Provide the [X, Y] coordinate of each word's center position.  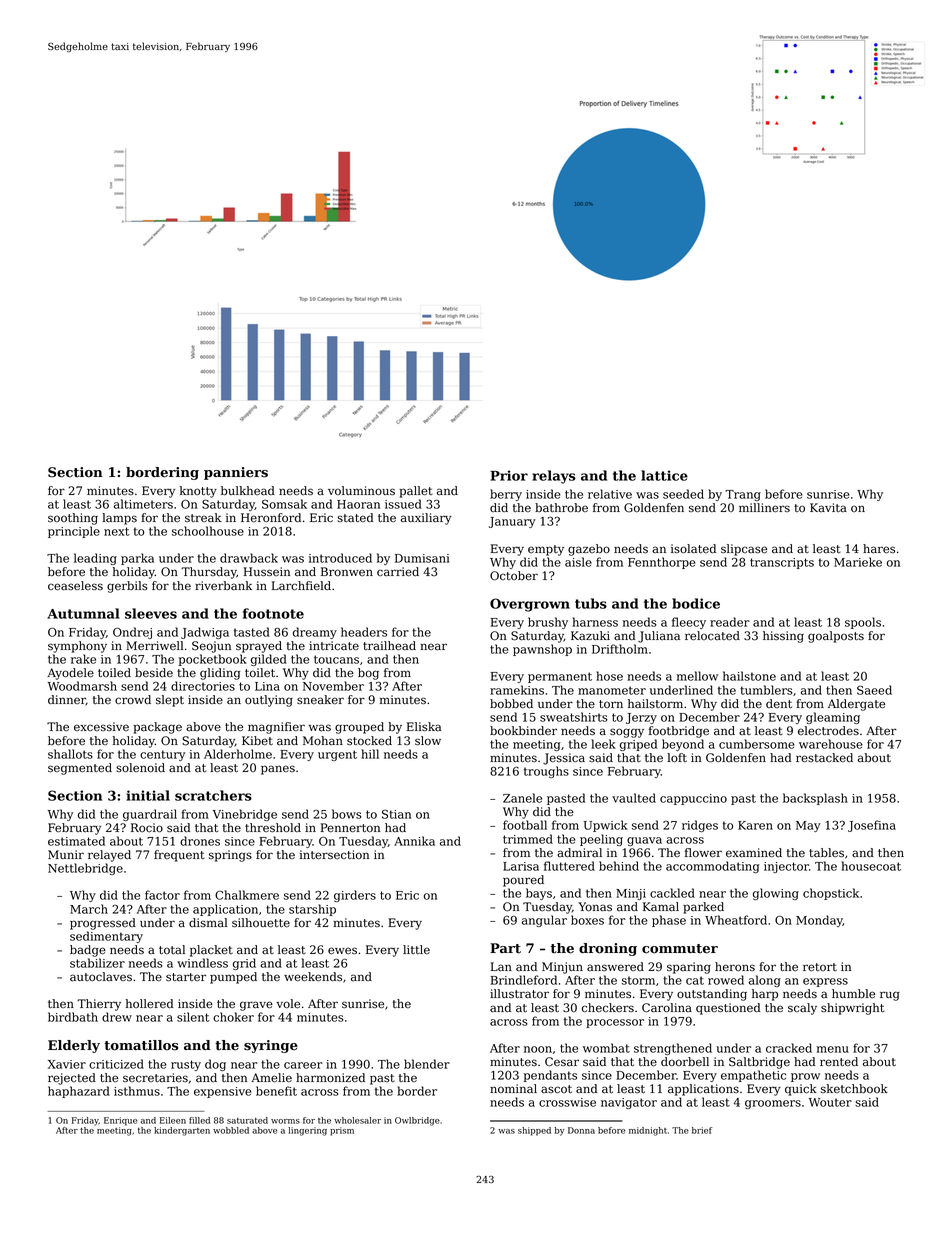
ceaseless [75, 586]
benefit [276, 1091]
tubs [591, 603]
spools [863, 623]
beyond [683, 745]
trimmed [528, 839]
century [162, 755]
